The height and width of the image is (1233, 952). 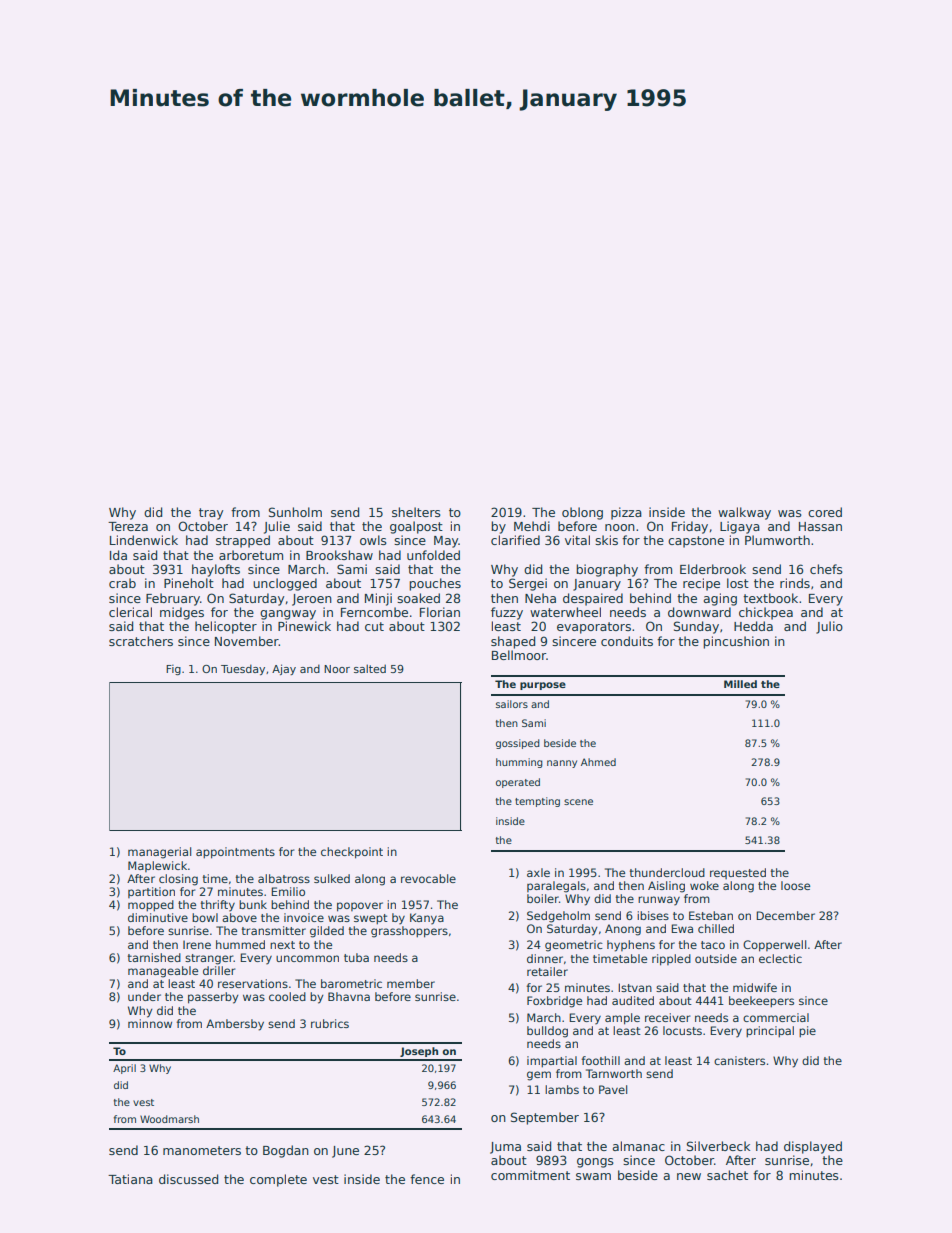 I want to click on rinds, so click(x=795, y=583).
